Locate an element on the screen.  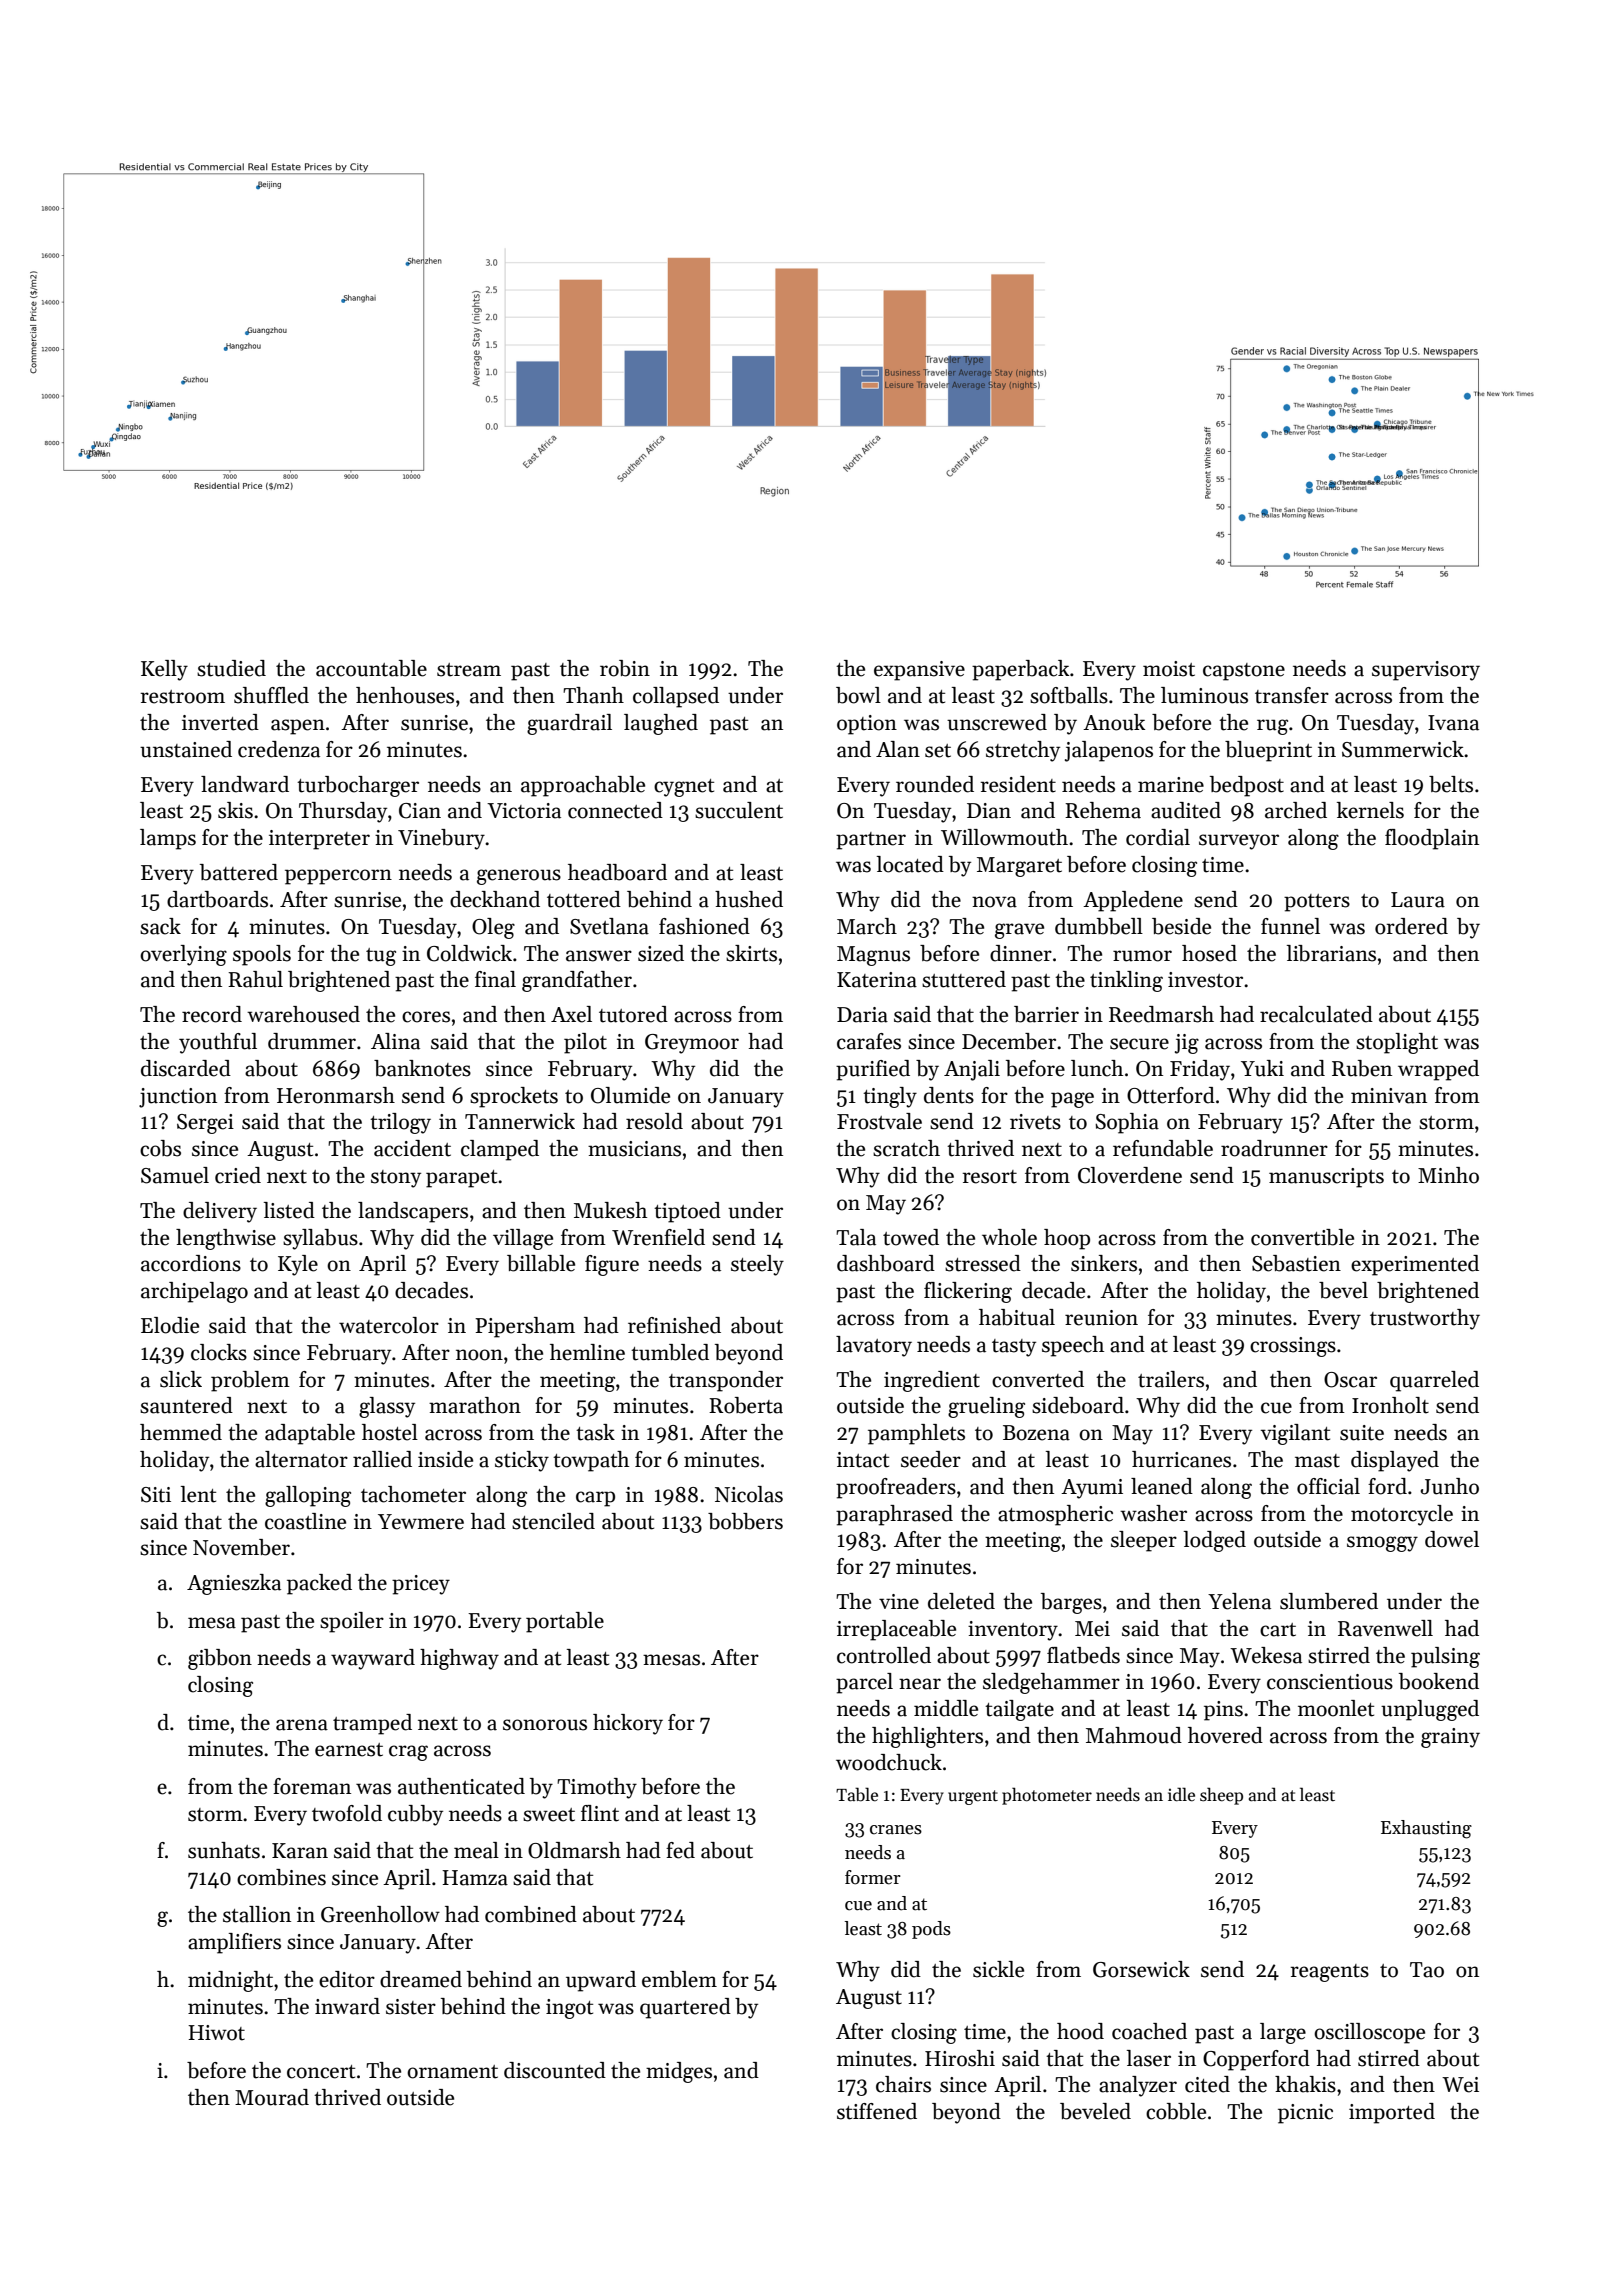
intact is located at coordinates (863, 1460).
